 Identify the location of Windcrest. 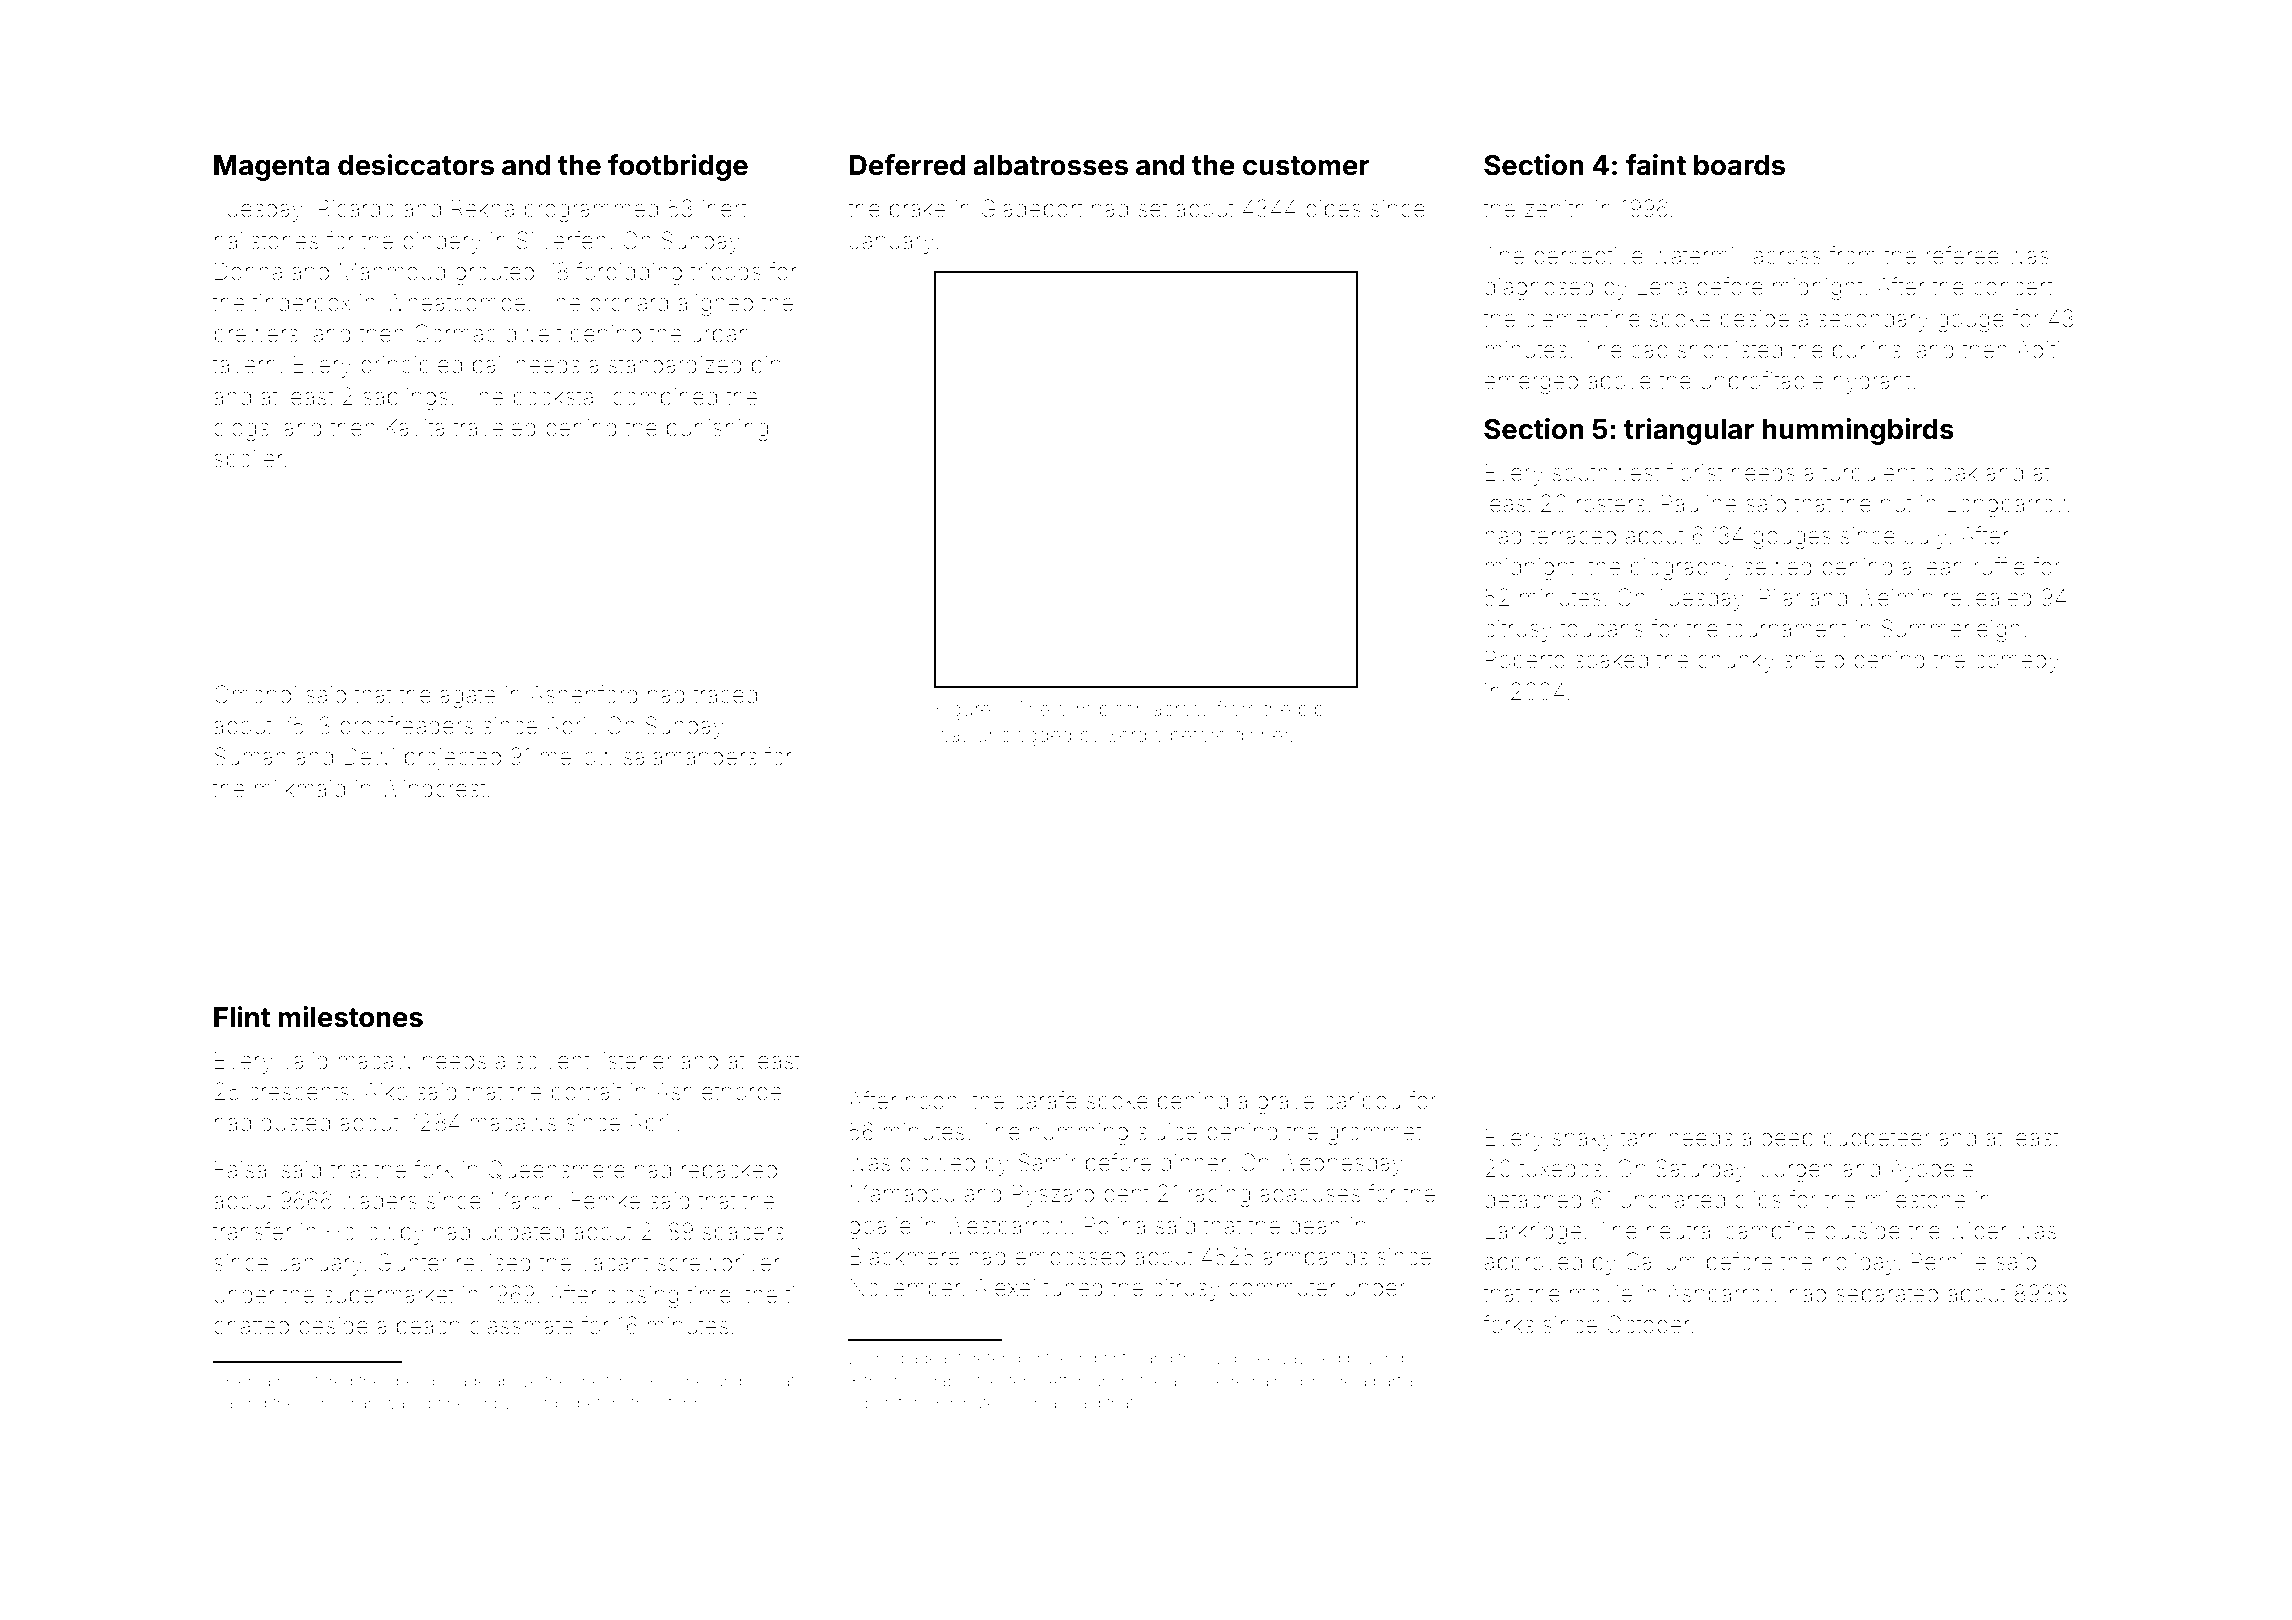
(432, 789).
